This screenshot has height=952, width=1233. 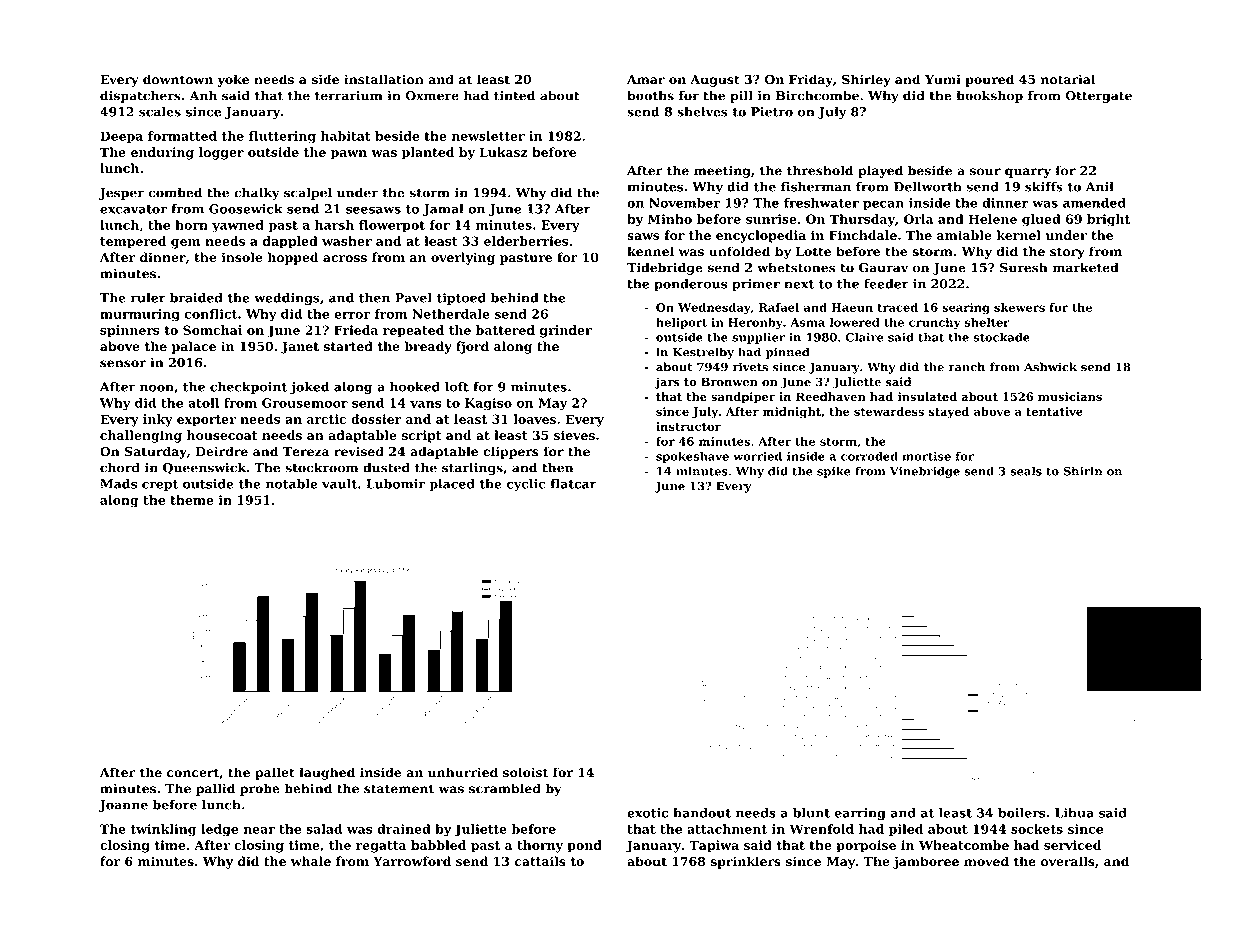 I want to click on Yarrowford, so click(x=412, y=861).
